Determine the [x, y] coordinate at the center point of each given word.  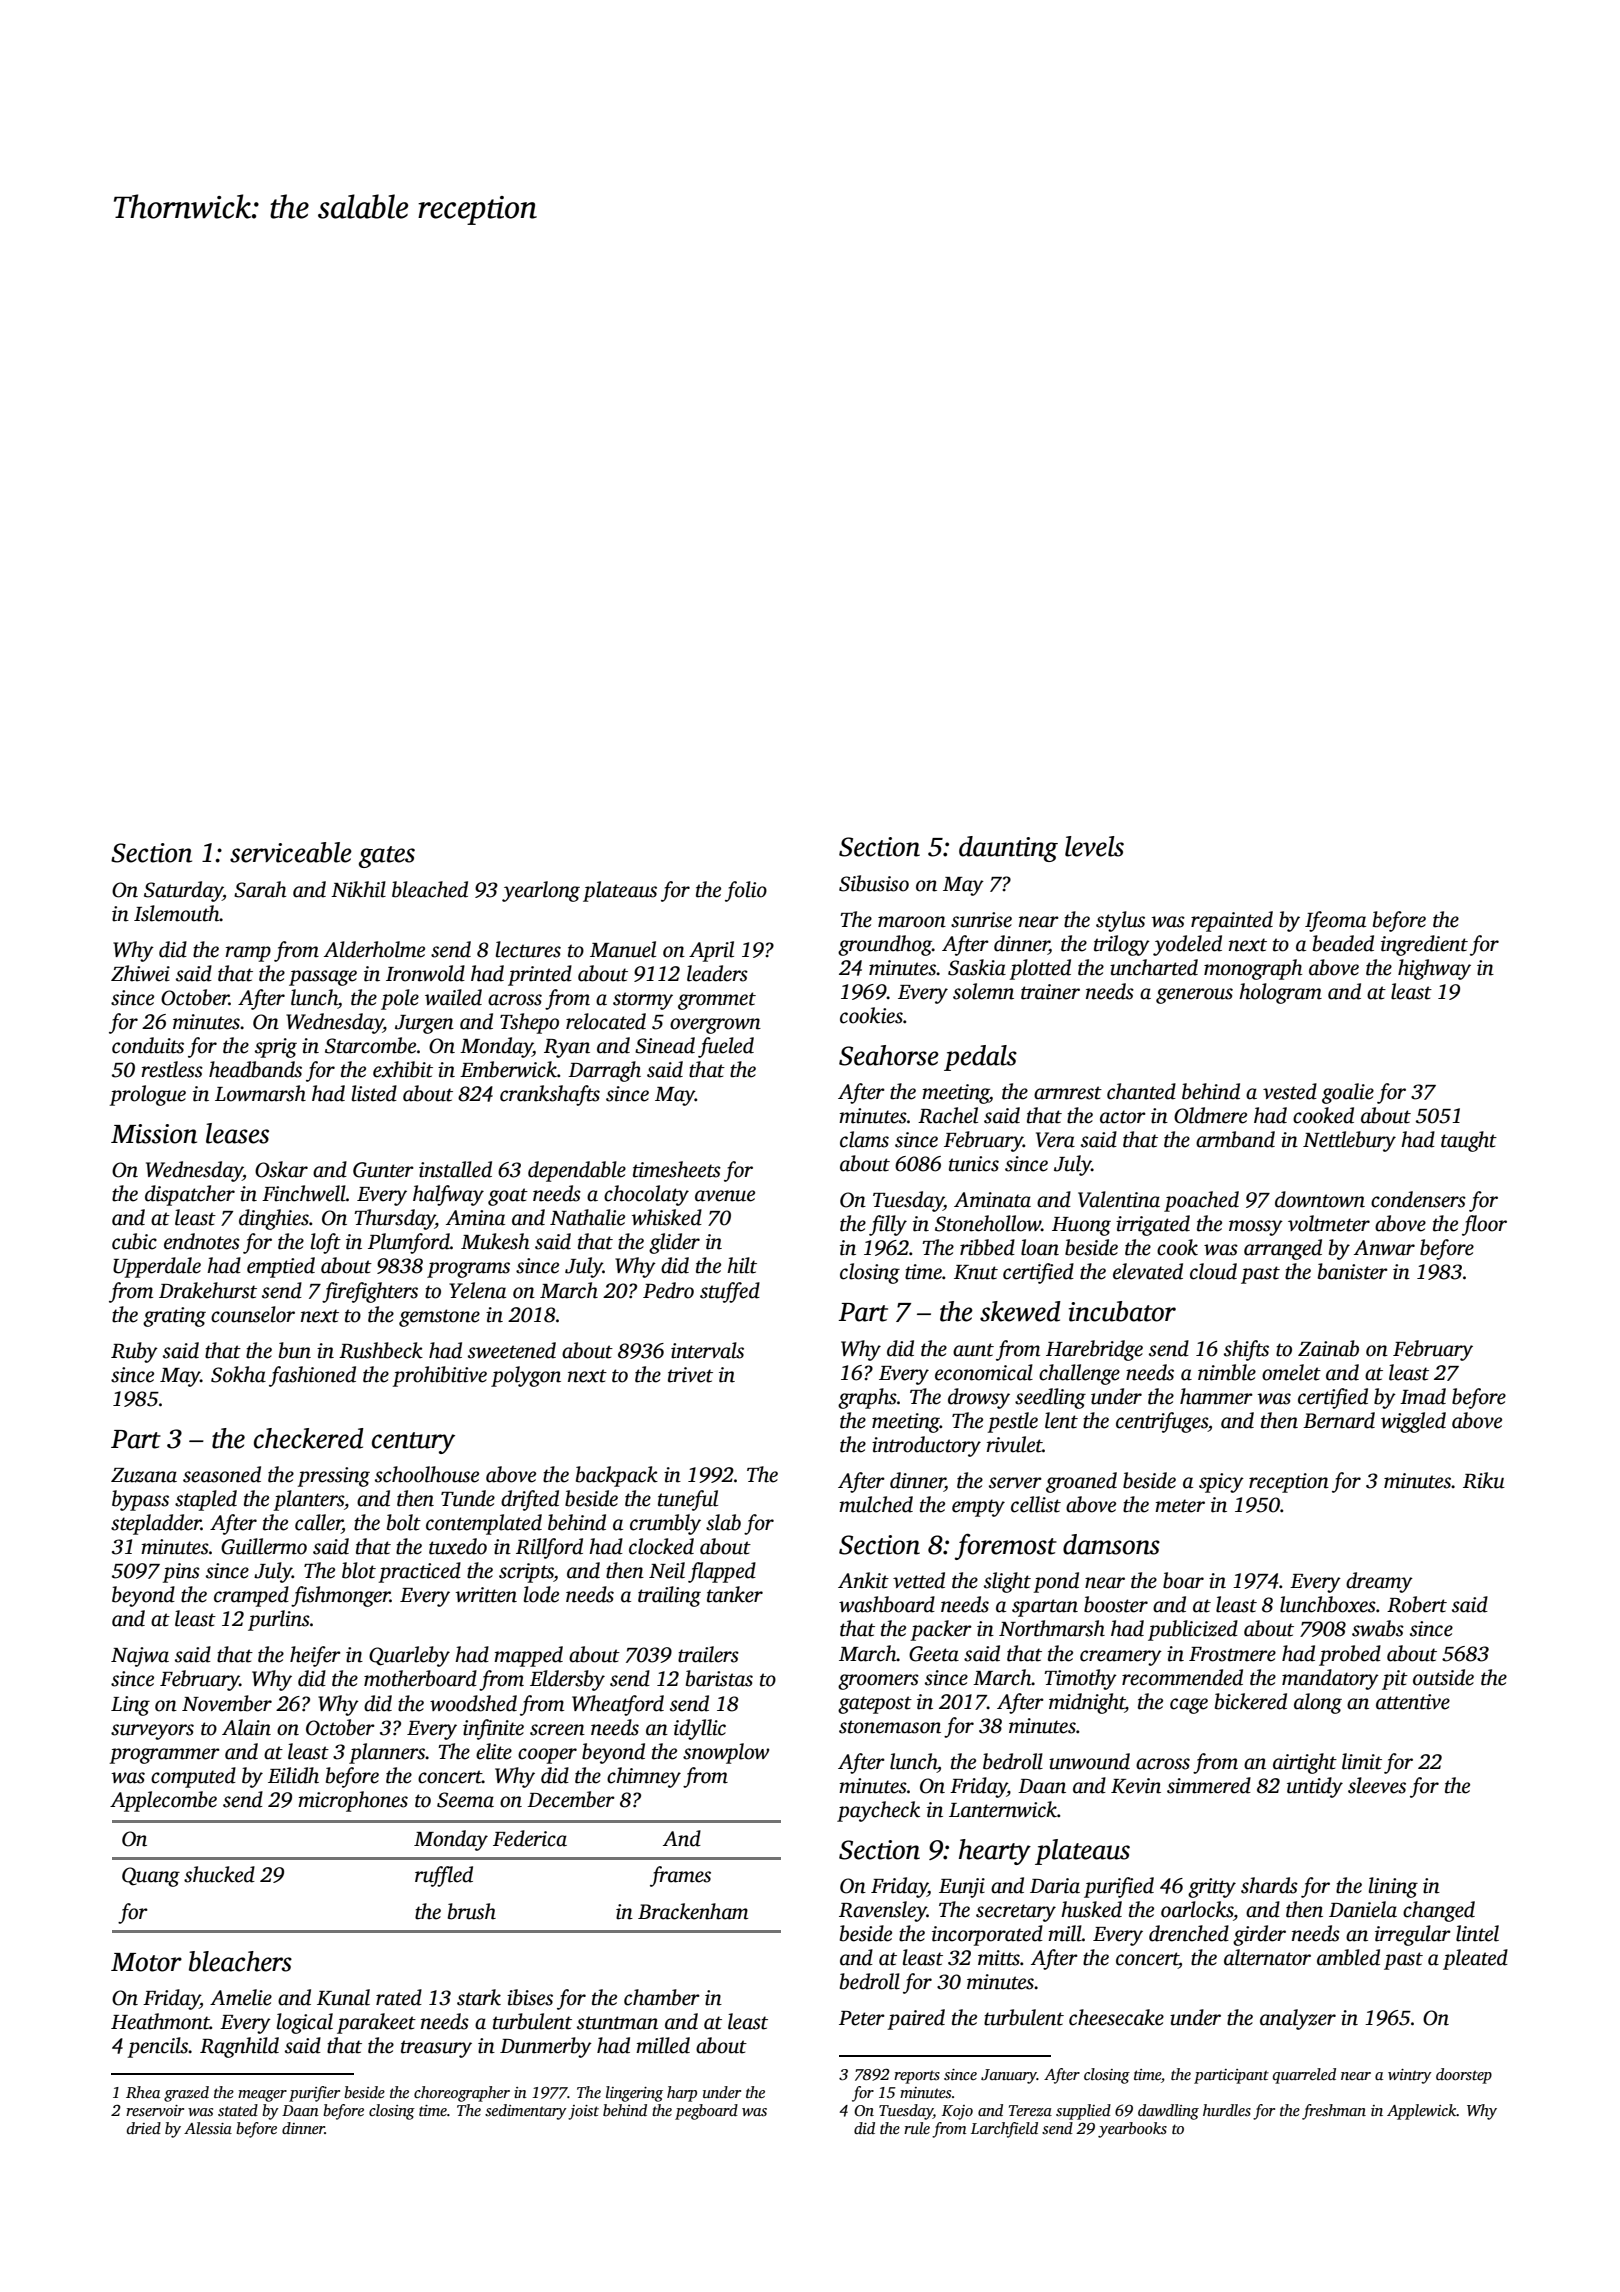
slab [723, 1522]
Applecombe [163, 1801]
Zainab [1328, 1348]
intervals [707, 1350]
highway [1434, 969]
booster [1116, 1604]
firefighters [370, 1292]
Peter [862, 2018]
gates [387, 857]
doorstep [1464, 2076]
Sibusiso [874, 883]
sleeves [1377, 1785]
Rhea [143, 2092]
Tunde [468, 1498]
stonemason [890, 1727]
